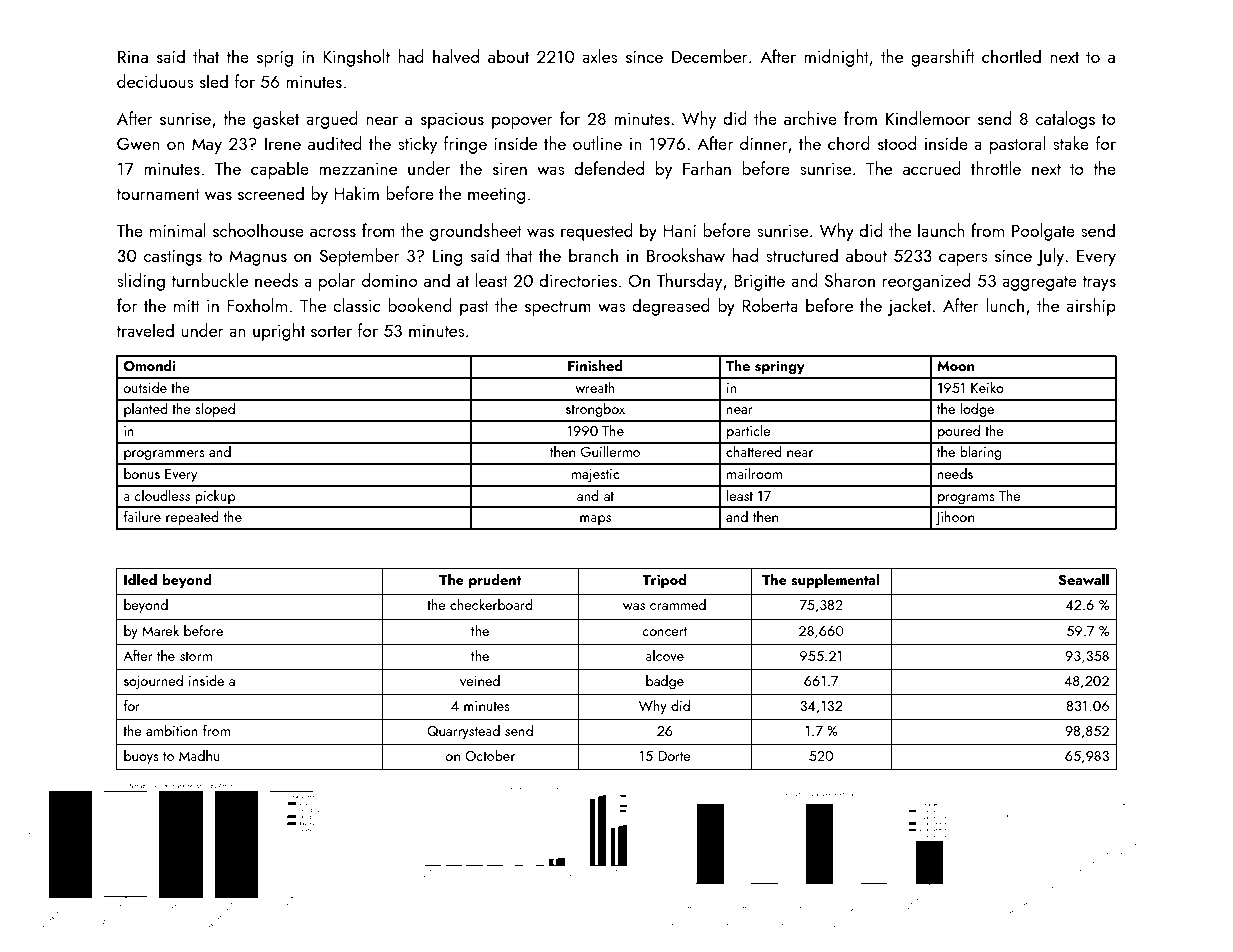  What do you see at coordinates (463, 732) in the document?
I see `Quarrystead` at bounding box center [463, 732].
